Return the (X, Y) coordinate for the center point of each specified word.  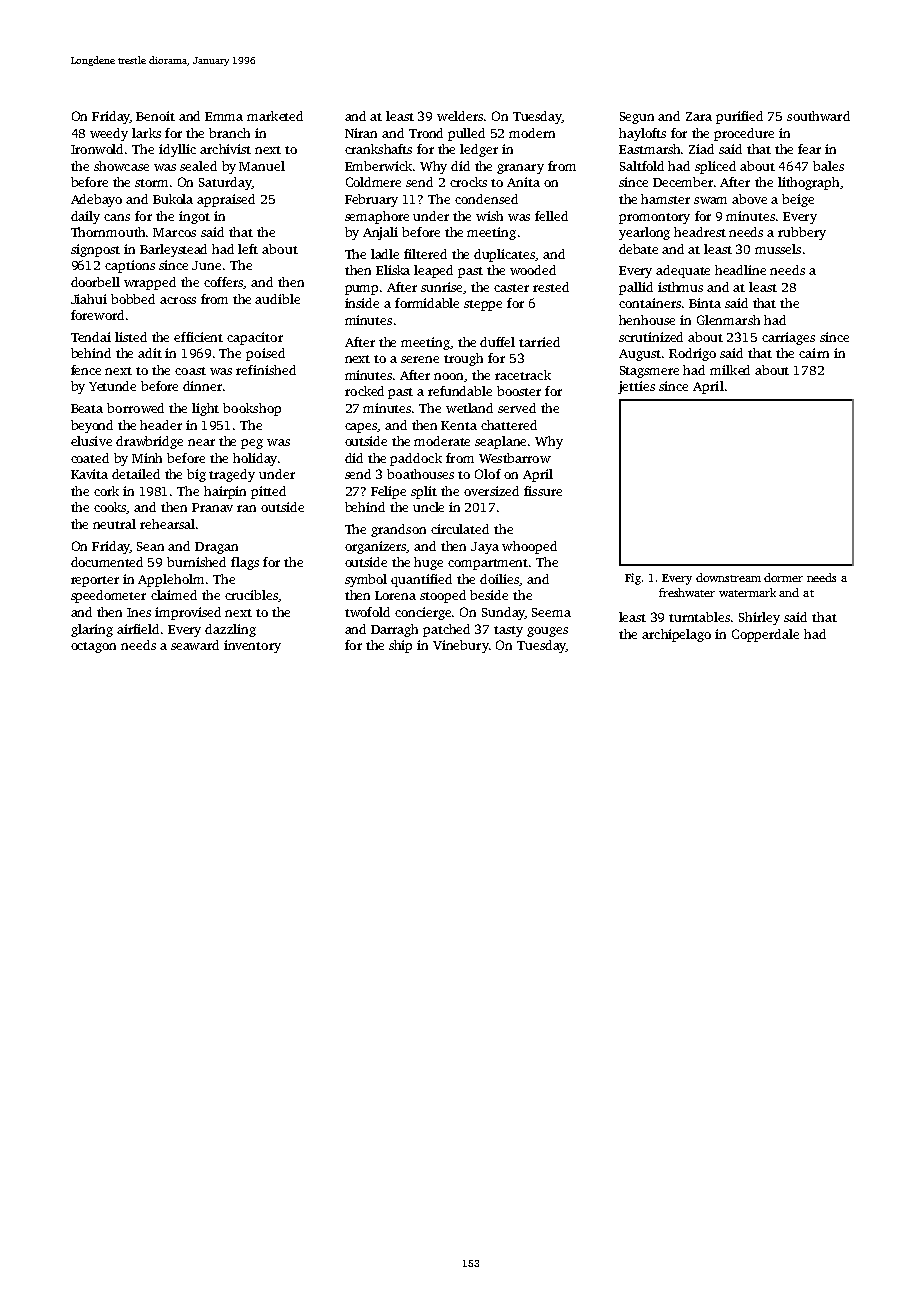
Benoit (155, 116)
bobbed (133, 299)
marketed (275, 116)
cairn (814, 353)
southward (818, 116)
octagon (93, 647)
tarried (539, 342)
